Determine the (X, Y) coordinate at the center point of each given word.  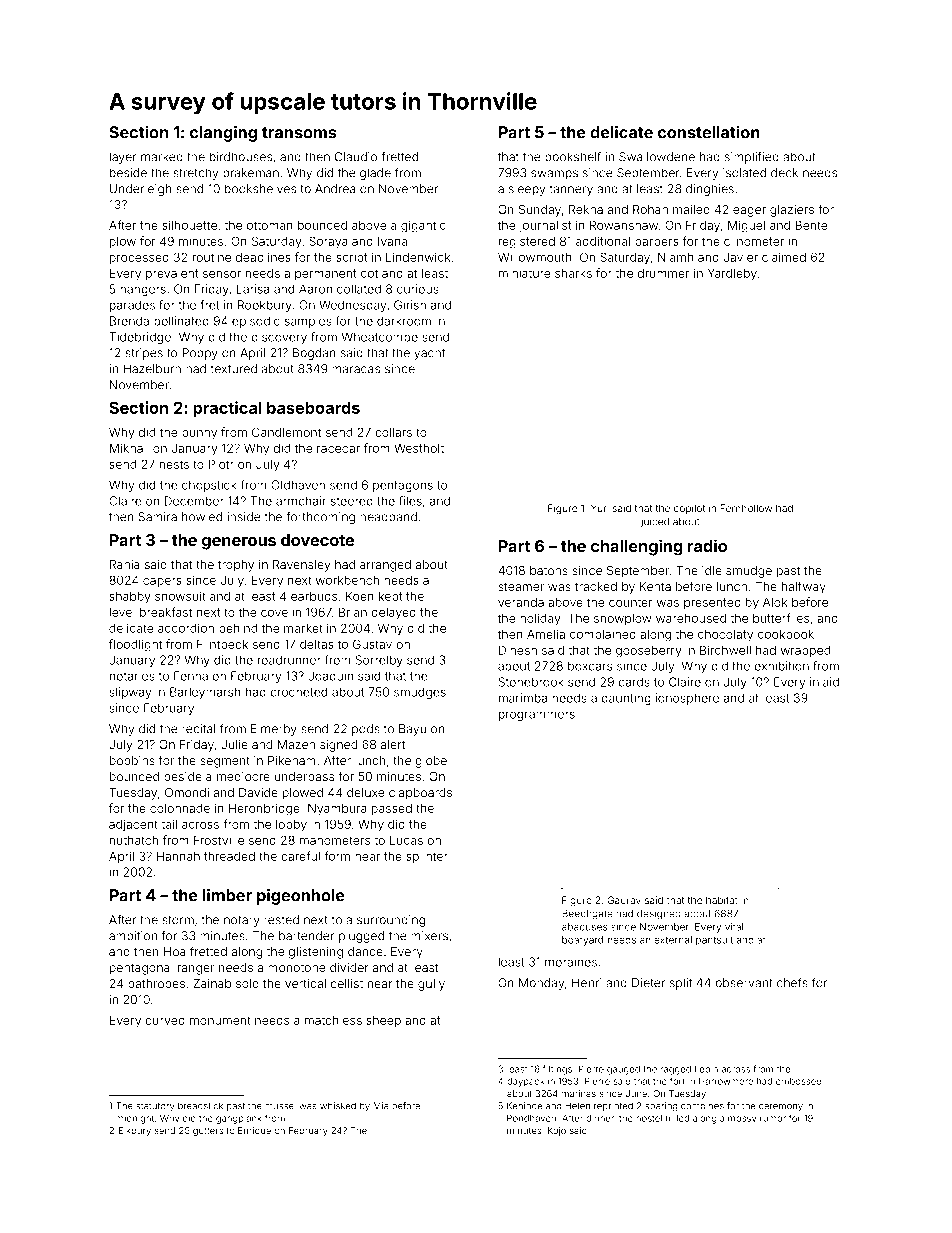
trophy (236, 566)
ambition (133, 936)
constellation (709, 132)
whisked (338, 1106)
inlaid (824, 682)
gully (431, 985)
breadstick (200, 1106)
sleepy (527, 190)
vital (734, 927)
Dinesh (518, 650)
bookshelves (260, 189)
